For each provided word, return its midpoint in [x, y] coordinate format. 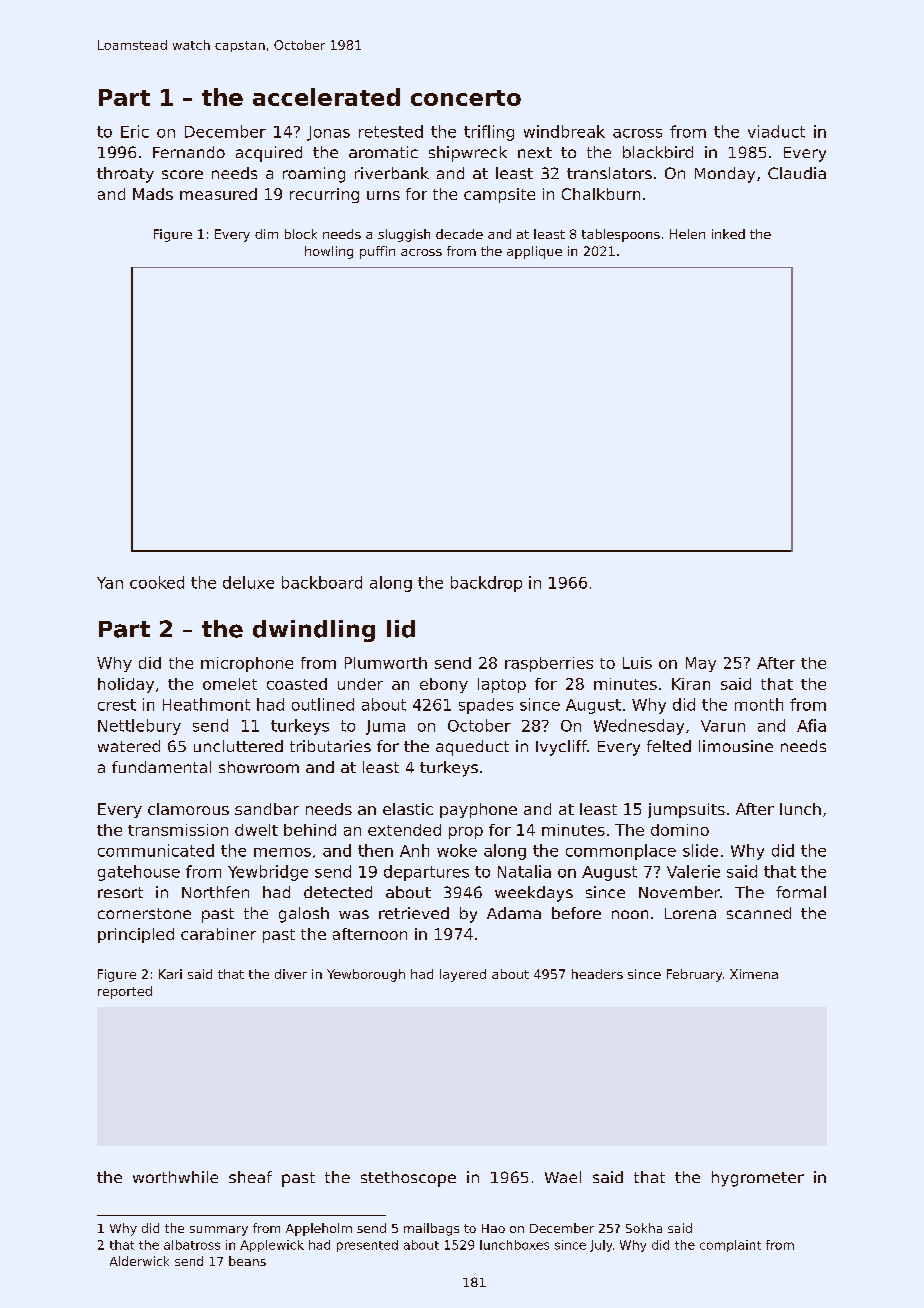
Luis [637, 663]
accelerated [326, 97]
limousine [736, 746]
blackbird [658, 152]
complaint [730, 1246]
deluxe [248, 582]
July [601, 1246]
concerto [466, 98]
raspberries [549, 664]
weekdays [534, 894]
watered [129, 746]
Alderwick [139, 1261]
